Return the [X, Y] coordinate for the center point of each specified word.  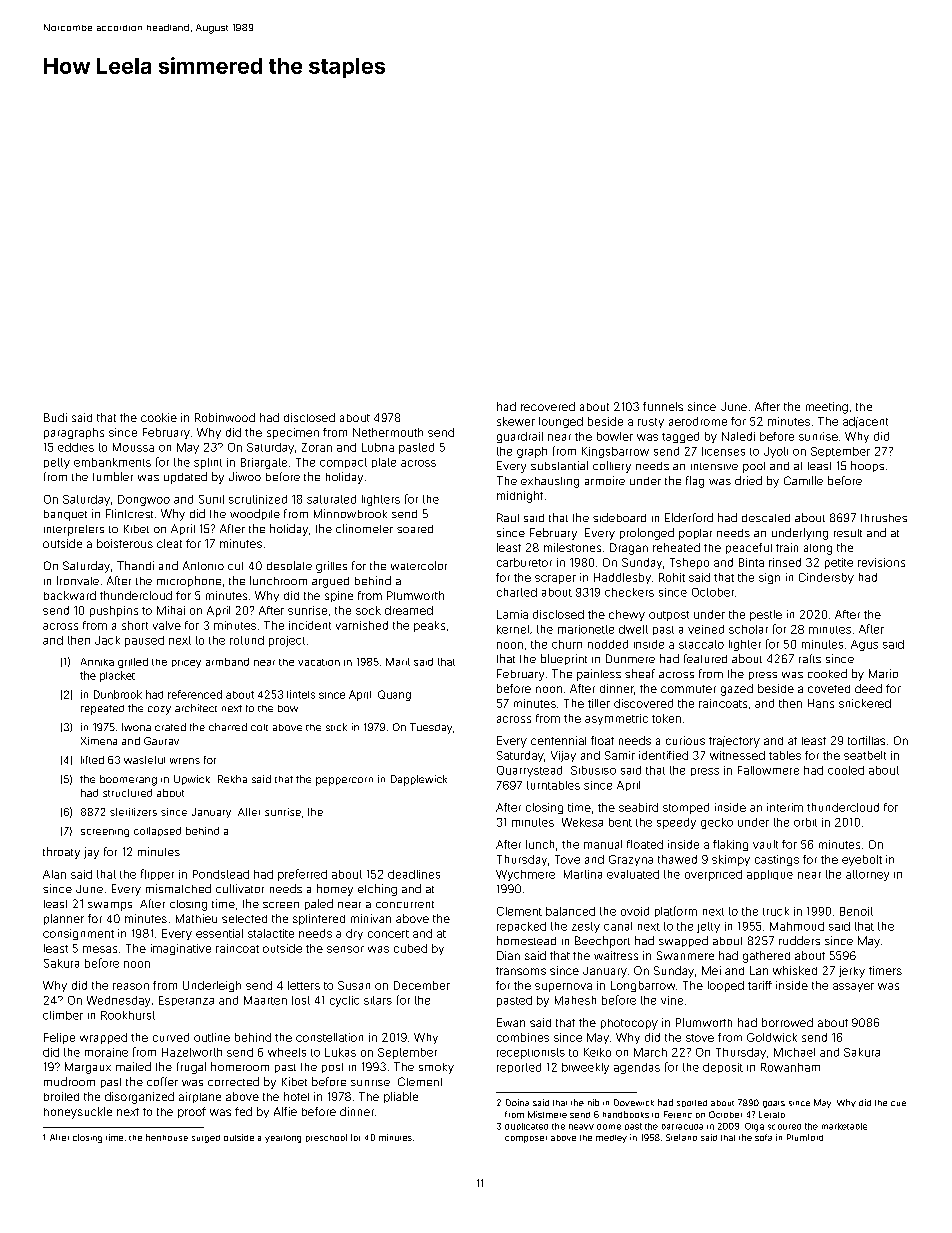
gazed [737, 690]
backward [70, 595]
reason [131, 986]
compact [343, 463]
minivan [371, 918]
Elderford [689, 517]
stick [336, 727]
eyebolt [862, 860]
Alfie [285, 1111]
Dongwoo [144, 500]
